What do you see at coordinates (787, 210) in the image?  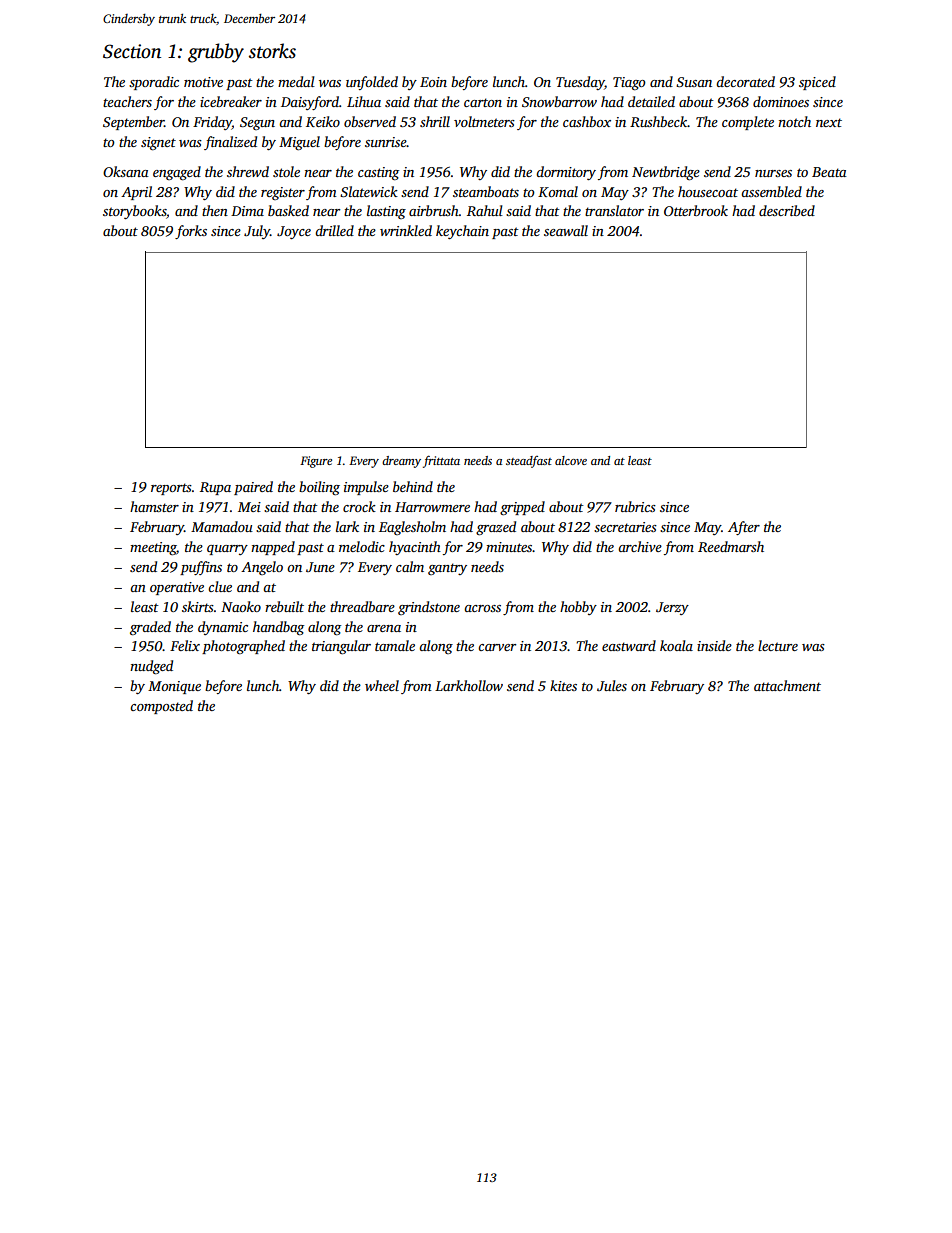 I see `described` at bounding box center [787, 210].
